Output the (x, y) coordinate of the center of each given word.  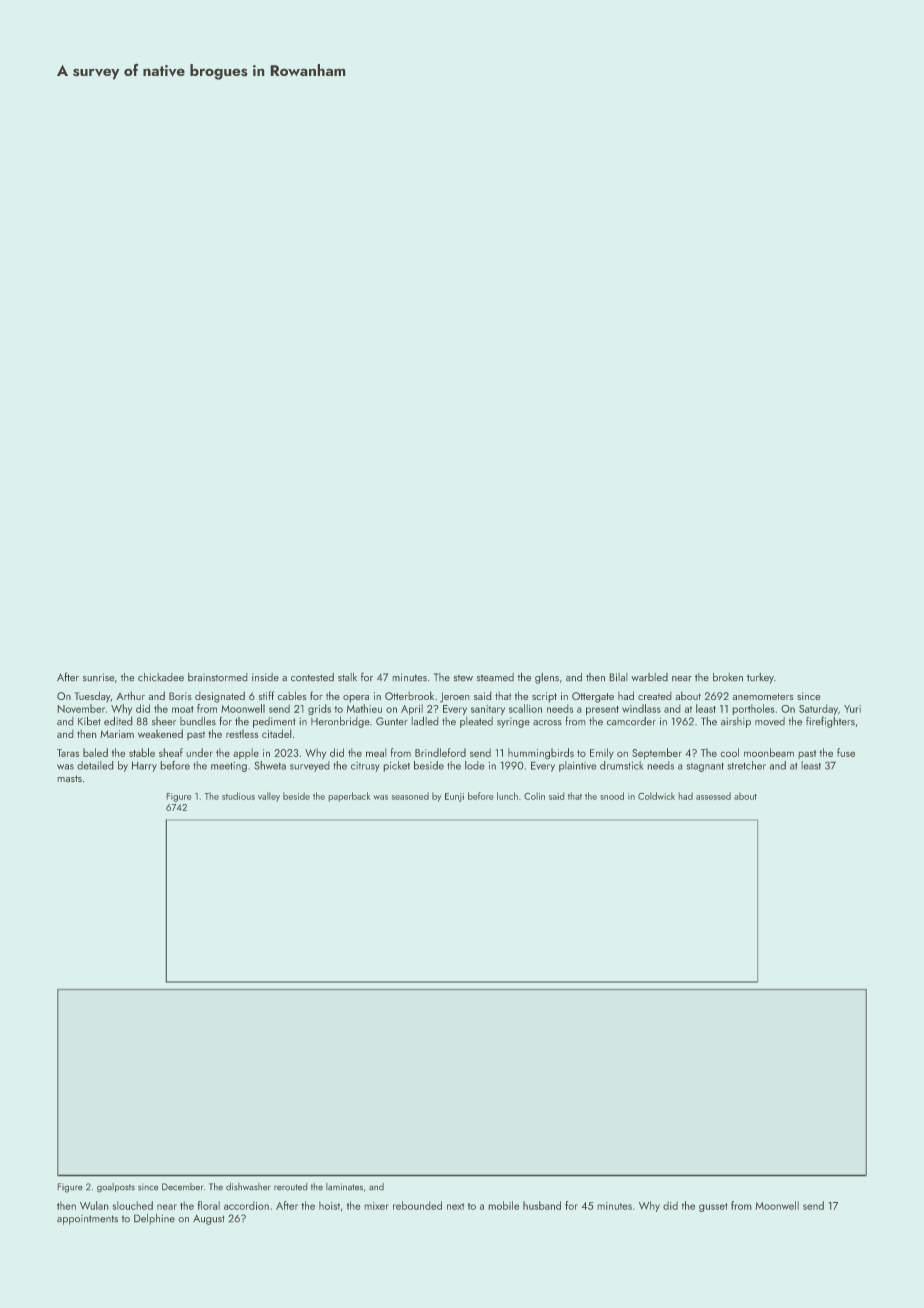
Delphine (154, 1219)
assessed (713, 796)
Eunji (454, 797)
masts (70, 778)
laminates (344, 1186)
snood (612, 796)
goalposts (116, 1188)
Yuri (852, 709)
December (182, 1186)
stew (463, 678)
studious (238, 796)
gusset (713, 1207)
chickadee (161, 677)
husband (542, 1205)
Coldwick (656, 796)
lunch (507, 796)
